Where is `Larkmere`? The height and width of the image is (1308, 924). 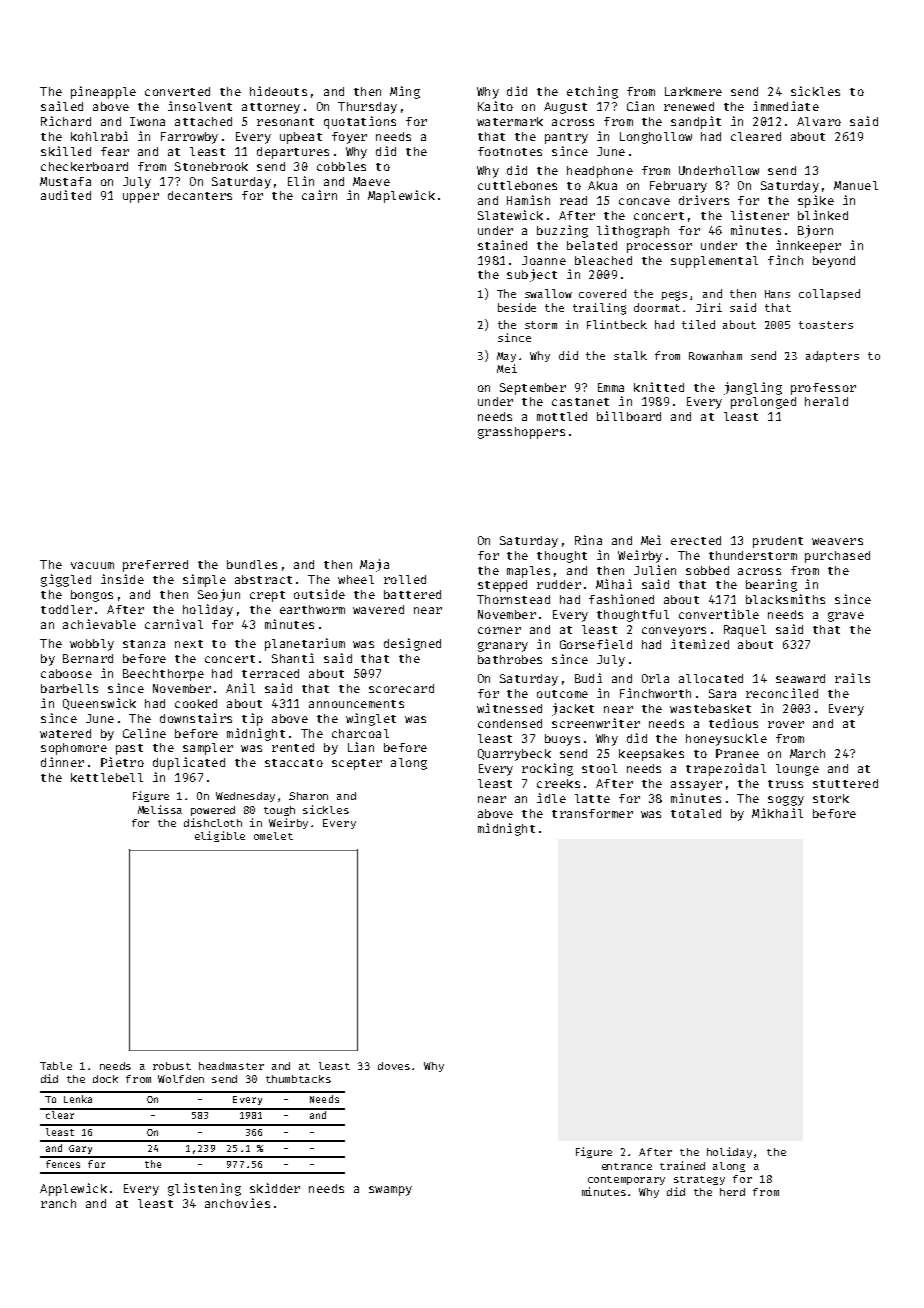 Larkmere is located at coordinates (693, 91).
